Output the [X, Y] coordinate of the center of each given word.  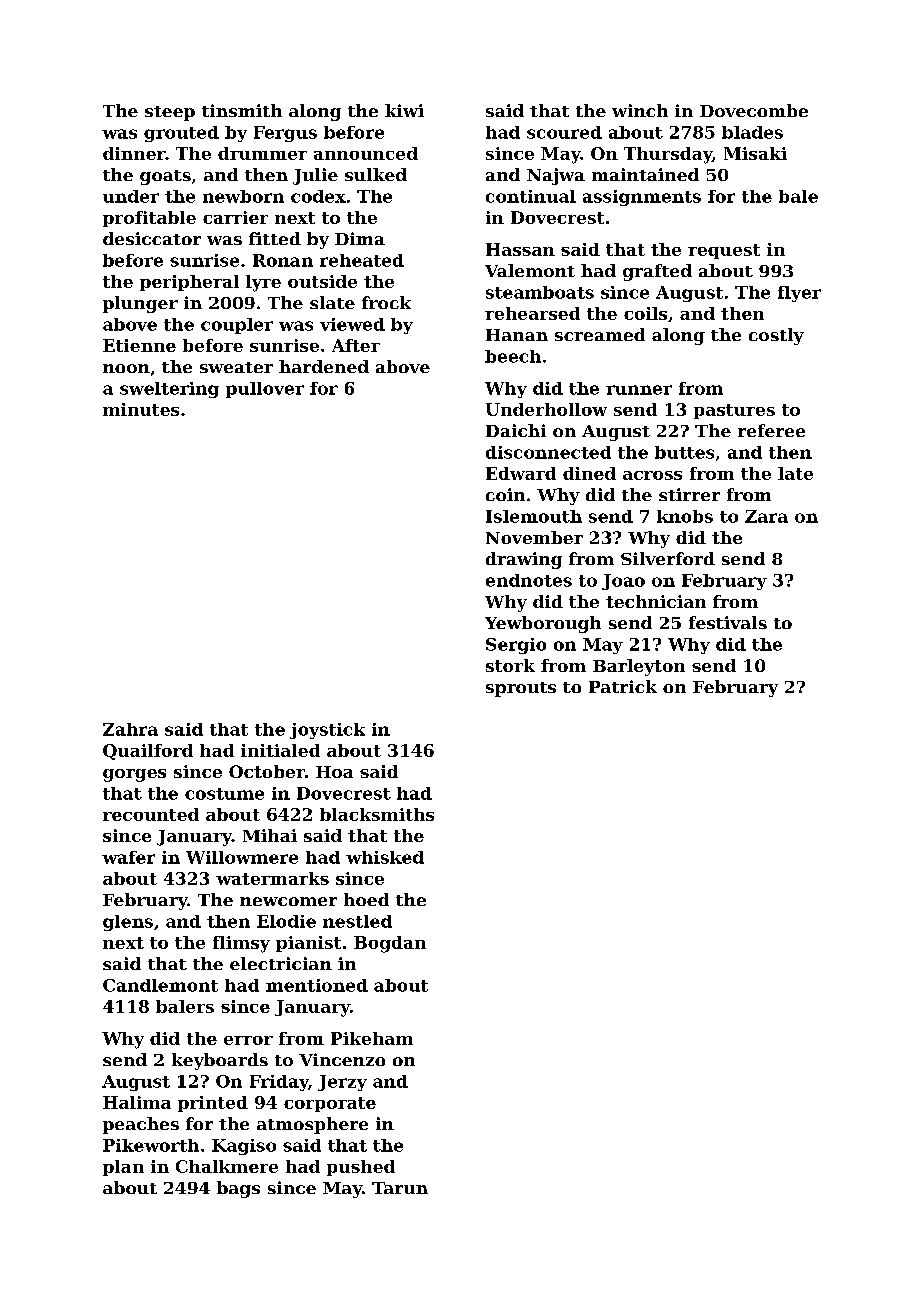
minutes [141, 409]
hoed [366, 899]
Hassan [520, 249]
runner [639, 390]
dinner [134, 153]
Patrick [623, 686]
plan [123, 1168]
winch [640, 110]
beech [513, 356]
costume [224, 794]
